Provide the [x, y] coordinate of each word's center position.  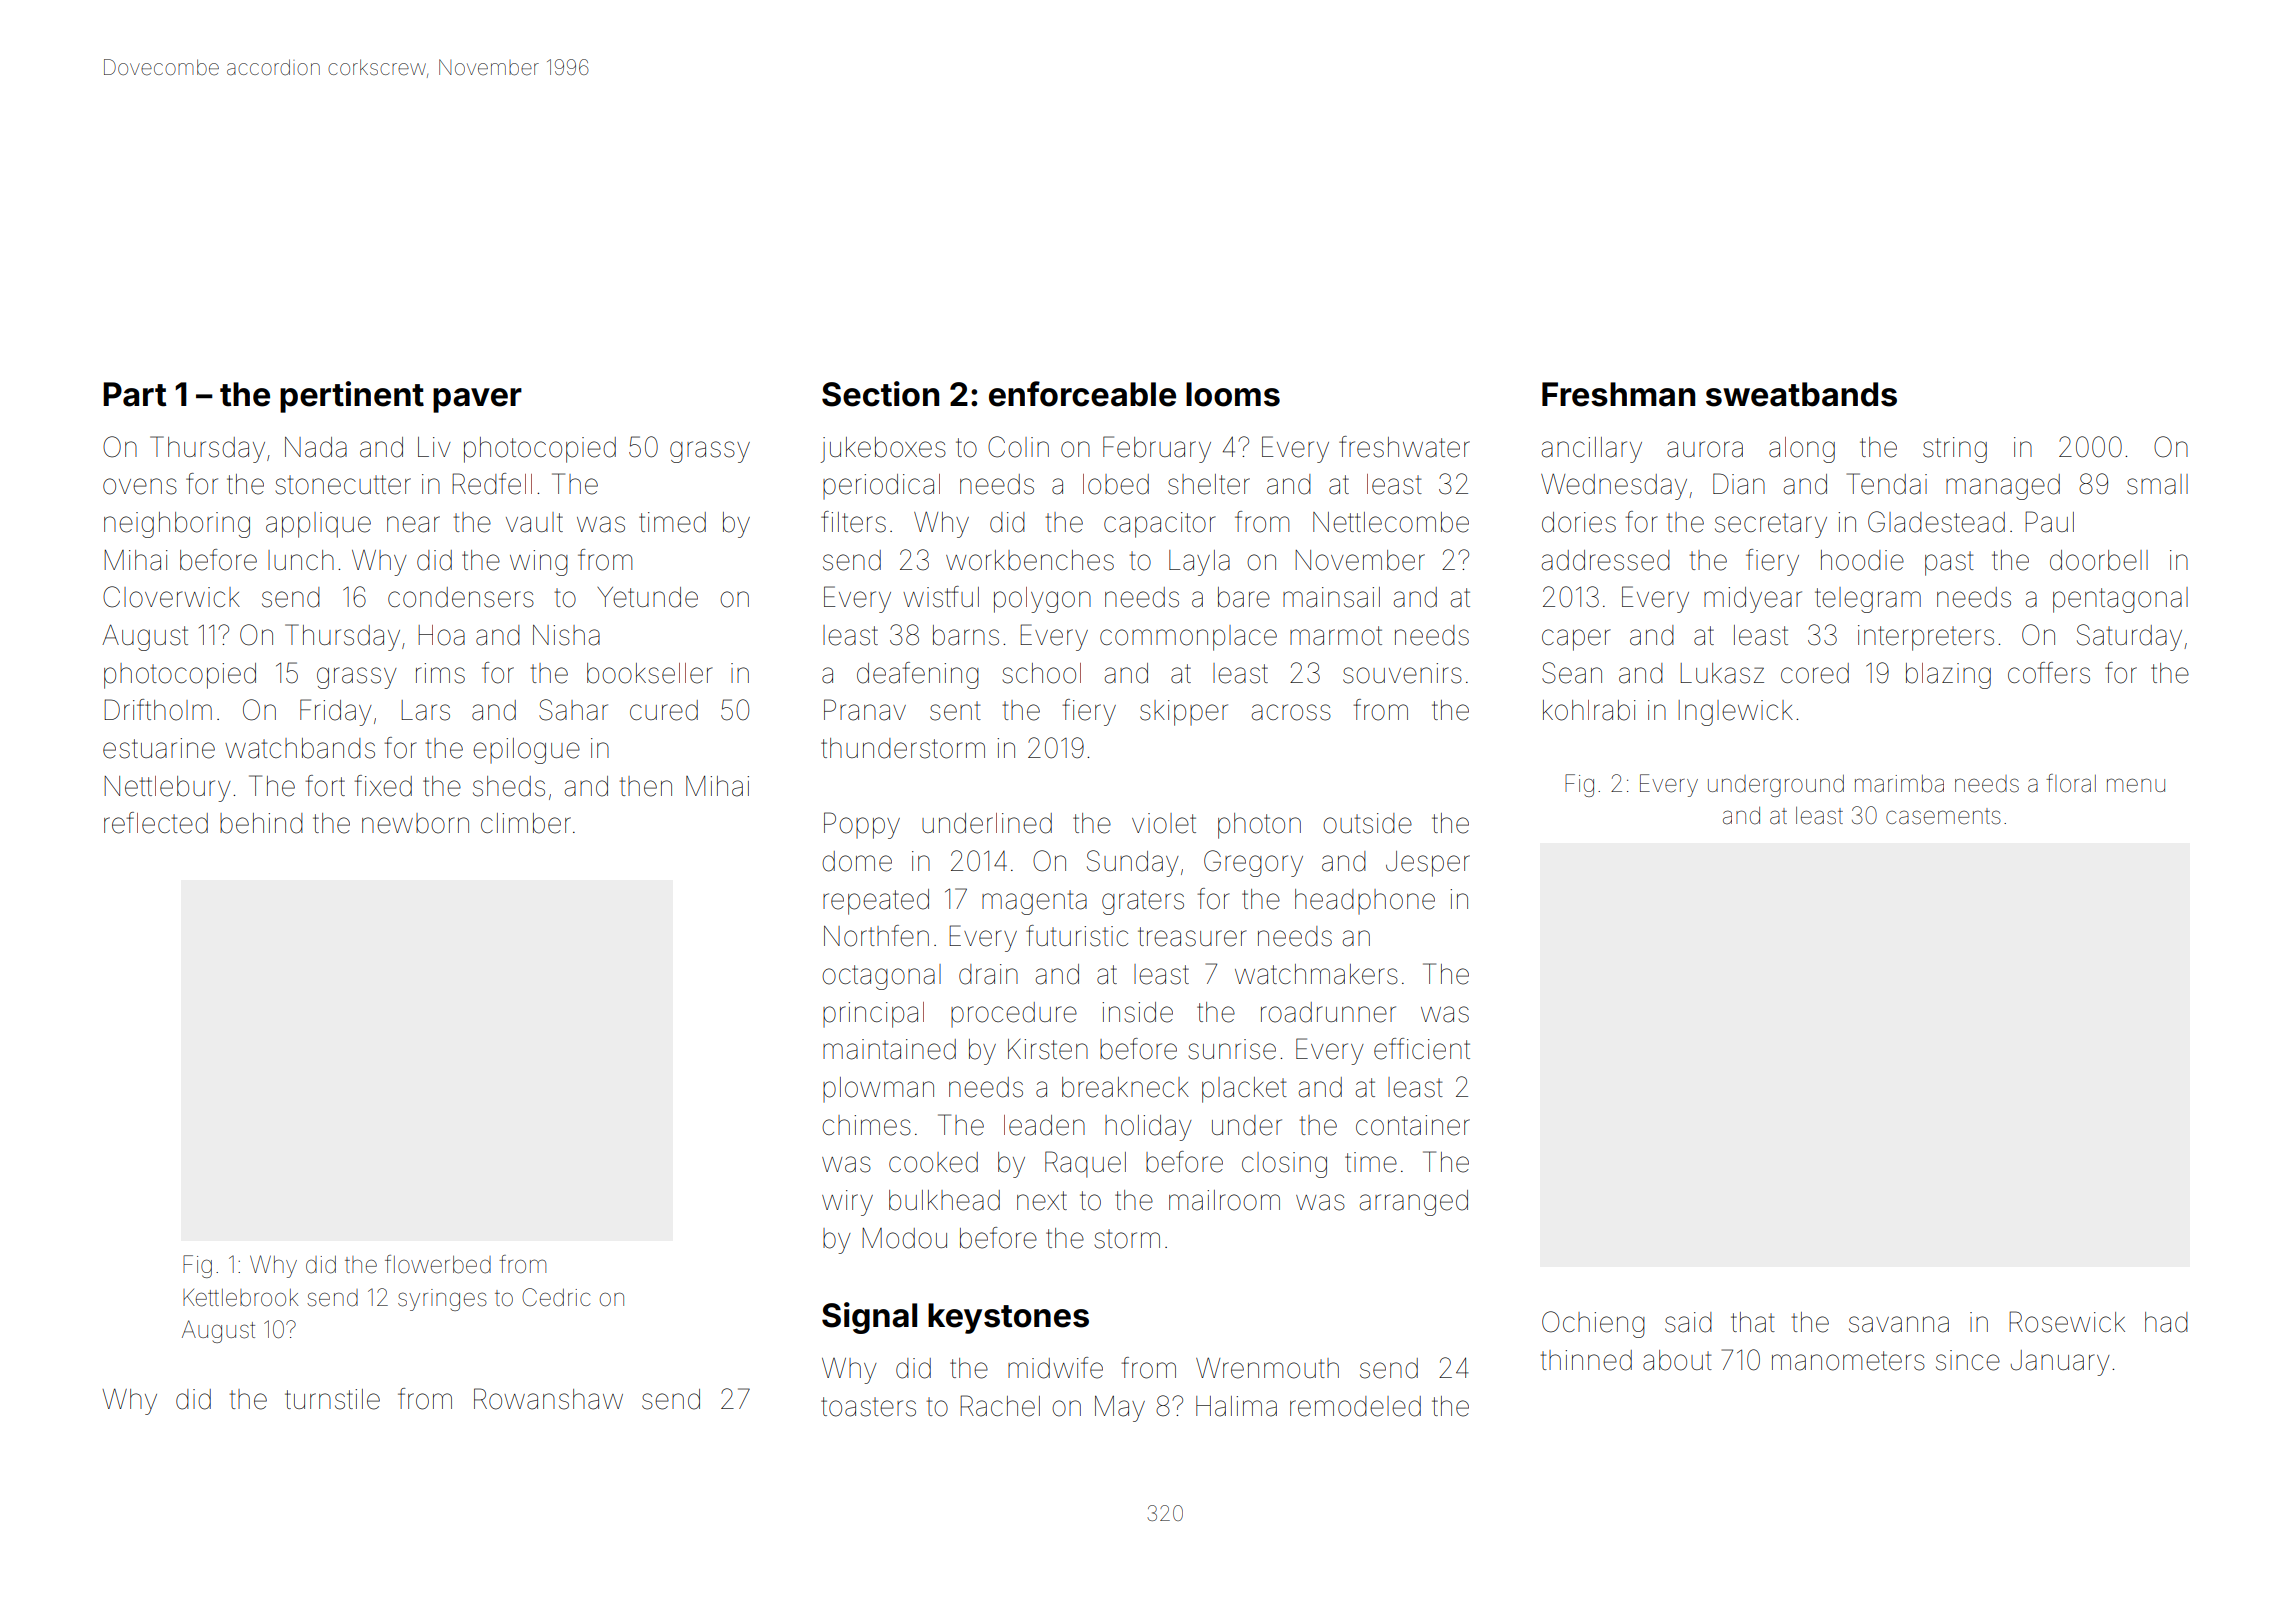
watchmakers [1316, 974]
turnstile [332, 1399]
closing [1284, 1165]
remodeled [1355, 1406]
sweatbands [1801, 394]
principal [873, 1015]
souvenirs [1402, 673]
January [2060, 1363]
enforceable [1082, 394]
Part [135, 394]
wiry [847, 1203]
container [1413, 1125]
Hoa [441, 635]
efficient [1422, 1049]
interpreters [1926, 638]
